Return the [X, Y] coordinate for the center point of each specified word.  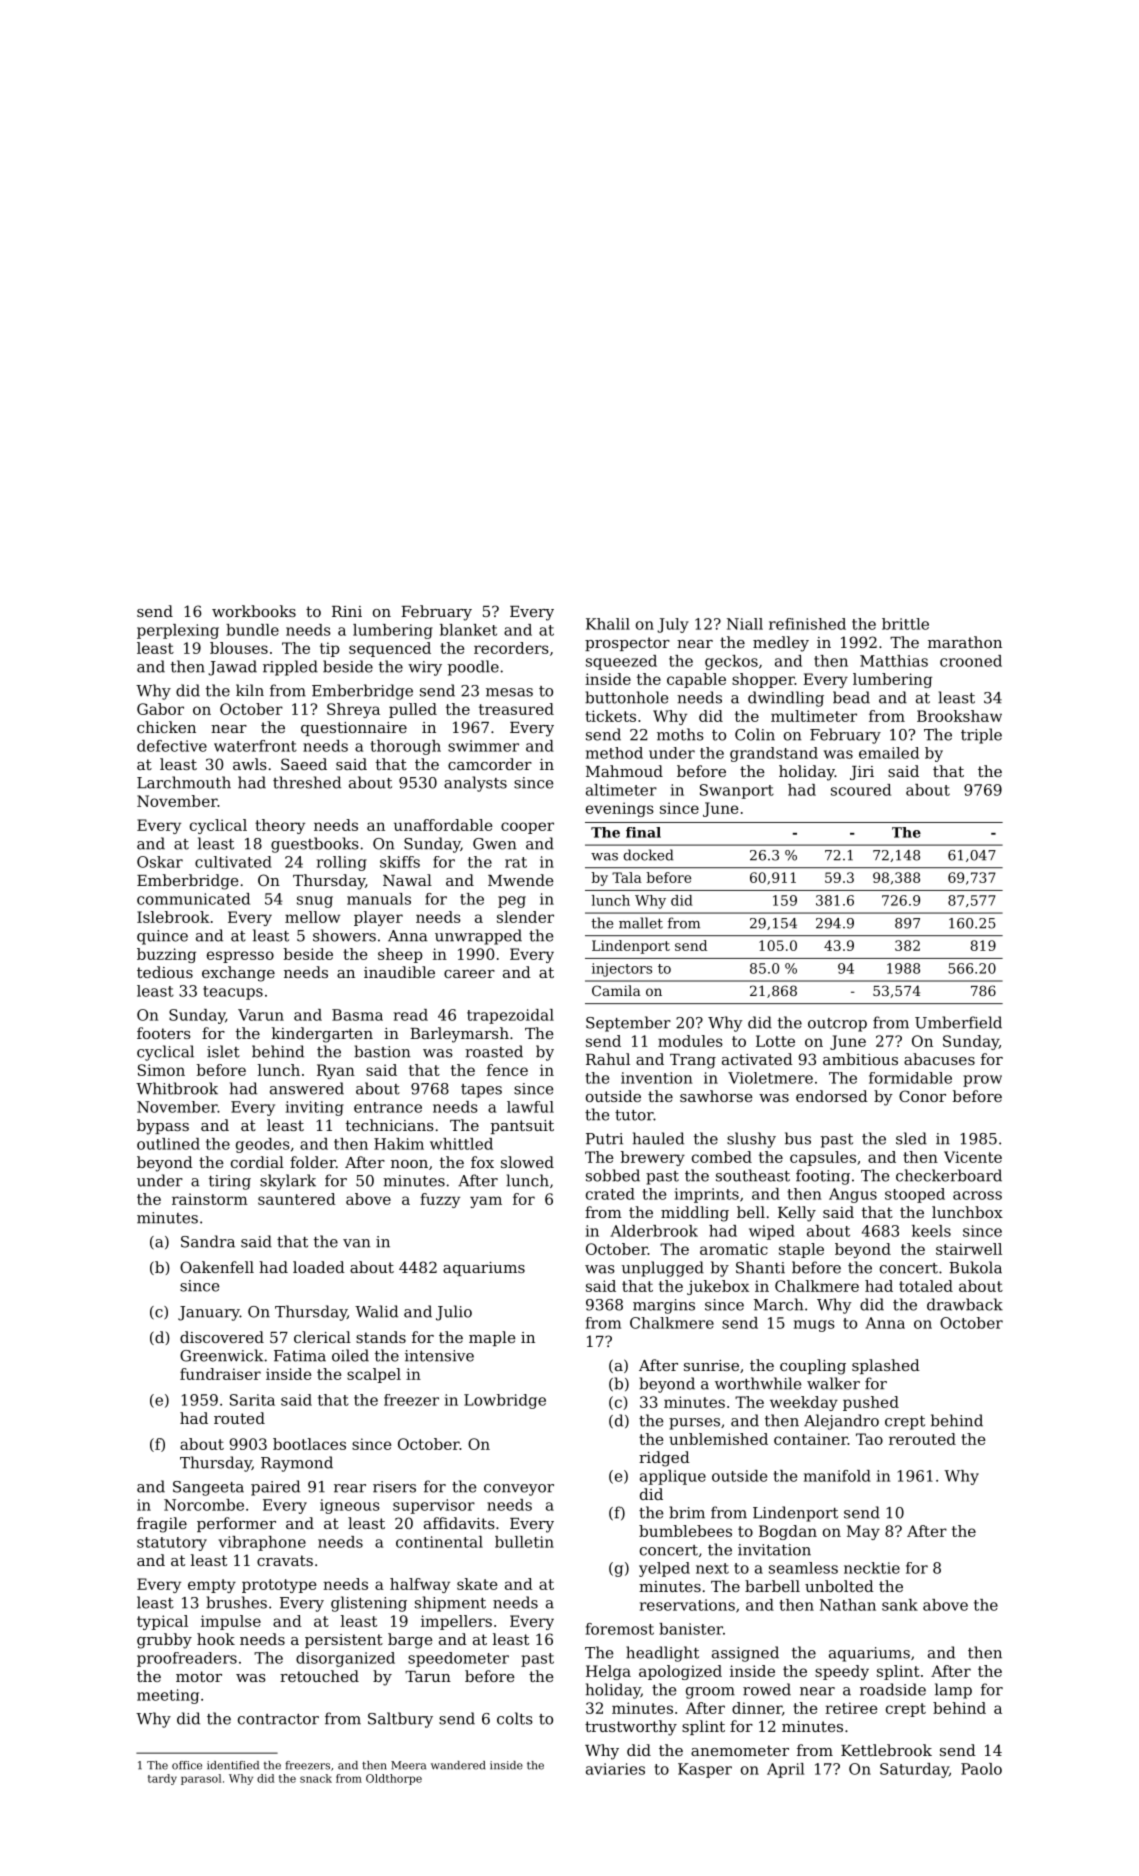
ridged [664, 1459]
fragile [162, 1525]
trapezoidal [510, 1016]
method [614, 753]
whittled [461, 1144]
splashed [886, 1366]
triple [981, 736]
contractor [278, 1719]
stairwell [969, 1249]
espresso [240, 957]
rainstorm [210, 1199]
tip [330, 649]
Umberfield [958, 1022]
